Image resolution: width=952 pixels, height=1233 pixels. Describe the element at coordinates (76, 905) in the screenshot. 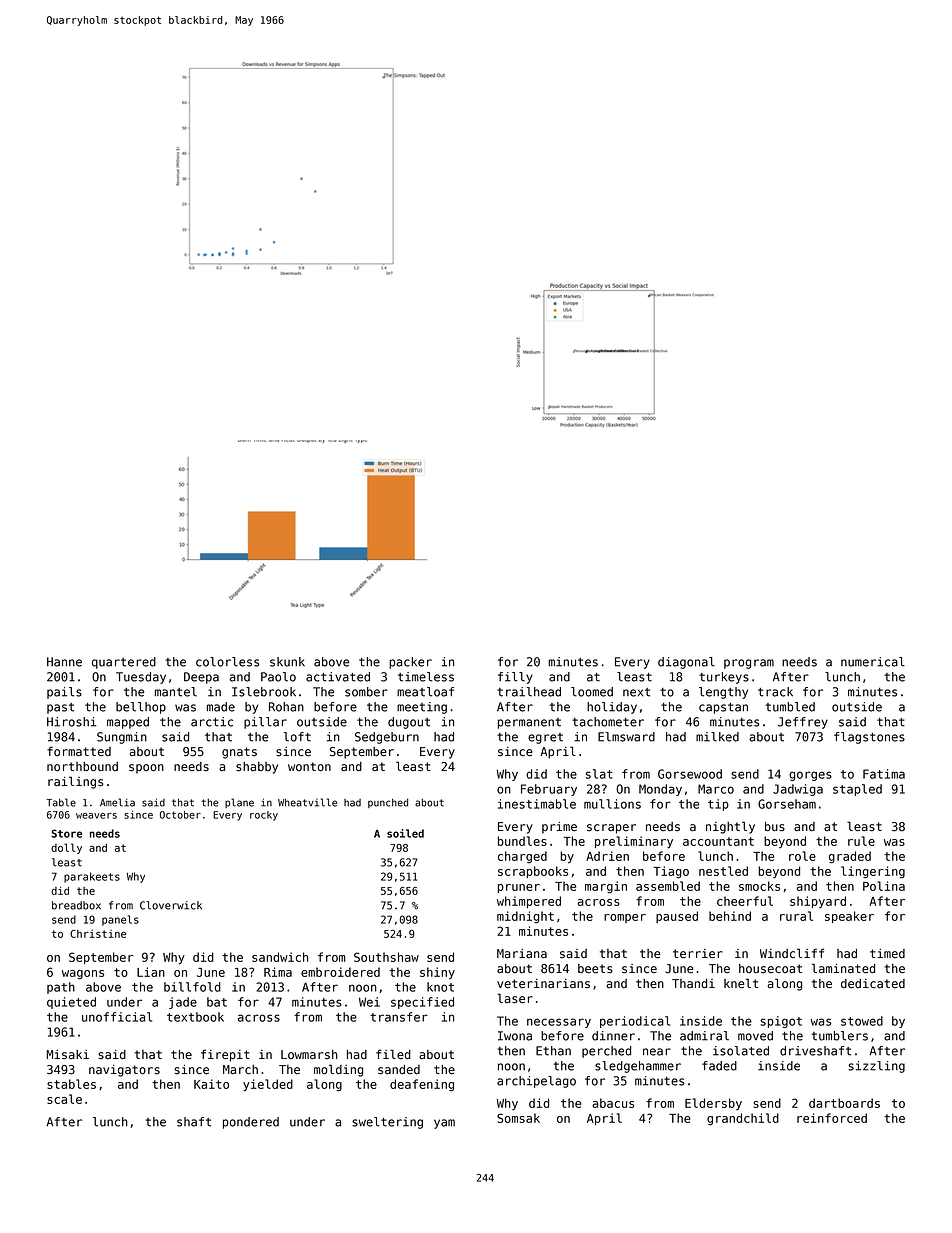

I see `breadbox` at that location.
